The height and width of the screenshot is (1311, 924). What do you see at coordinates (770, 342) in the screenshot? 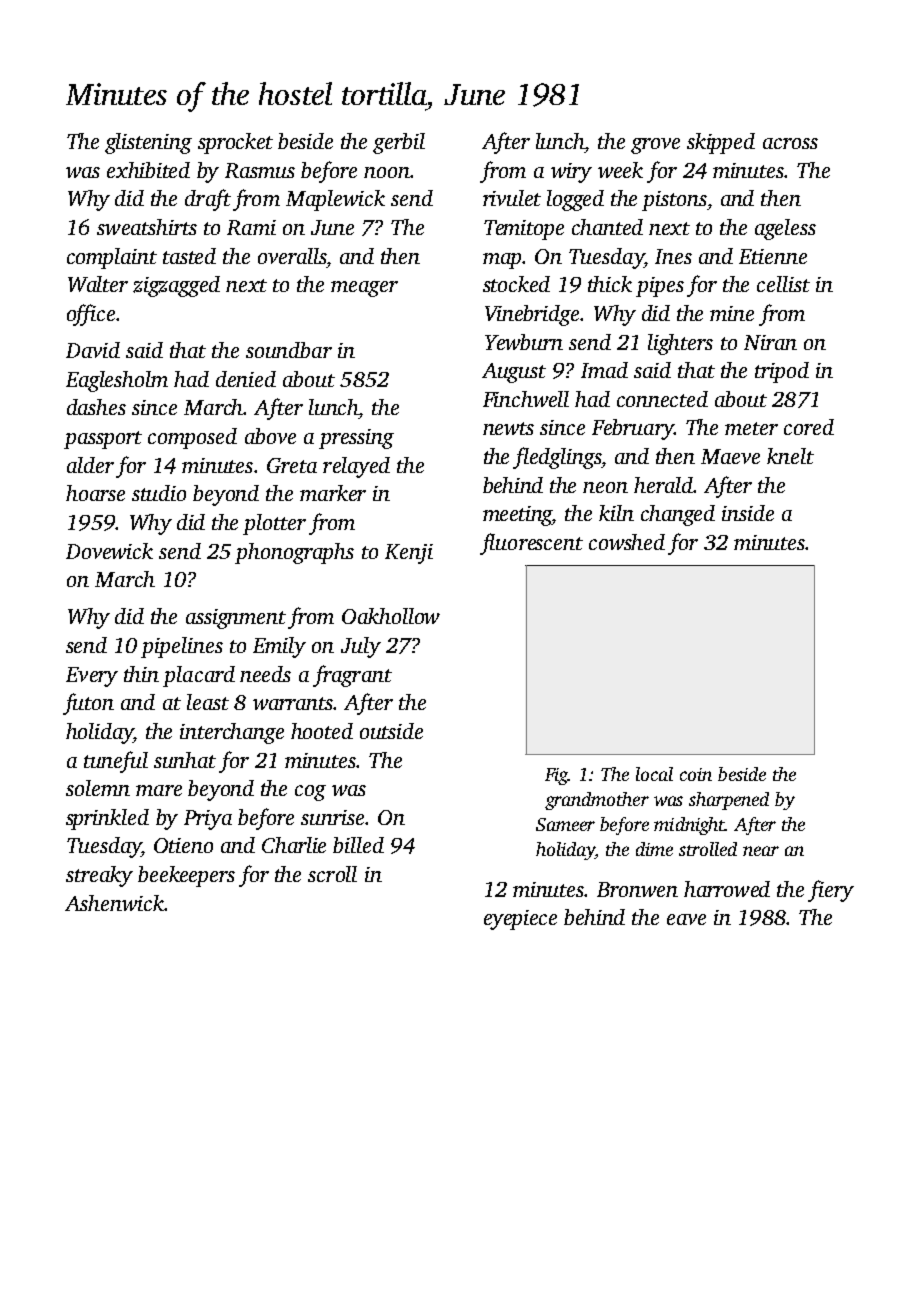
I see `Niran` at bounding box center [770, 342].
